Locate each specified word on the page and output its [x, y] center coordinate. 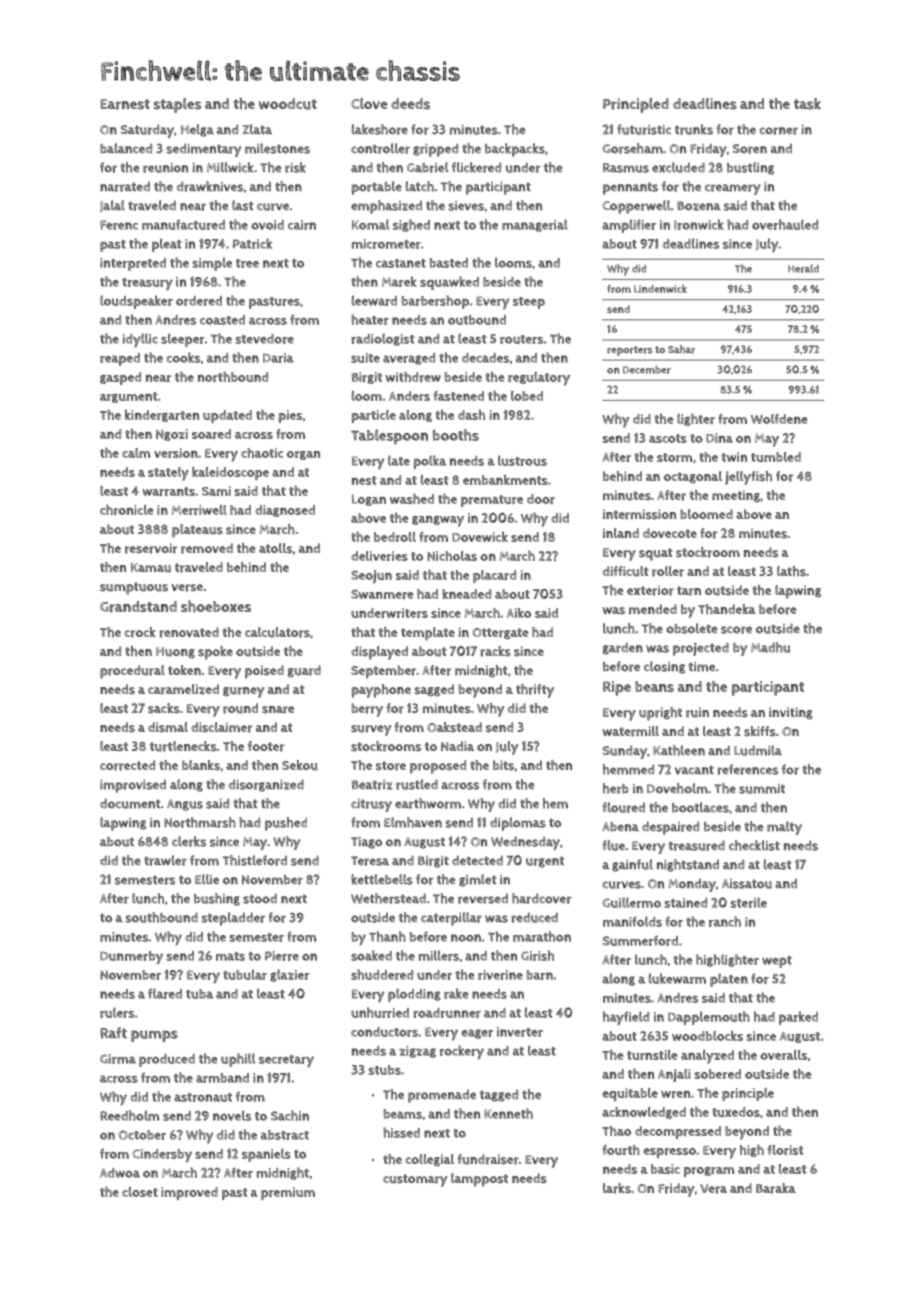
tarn [689, 591]
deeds [410, 104]
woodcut [288, 104]
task [807, 104]
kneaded [466, 594]
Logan [369, 500]
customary [415, 1180]
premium [288, 1193]
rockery [462, 1052]
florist [786, 1150]
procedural [132, 672]
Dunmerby [131, 957]
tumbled [776, 457]
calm [136, 453]
